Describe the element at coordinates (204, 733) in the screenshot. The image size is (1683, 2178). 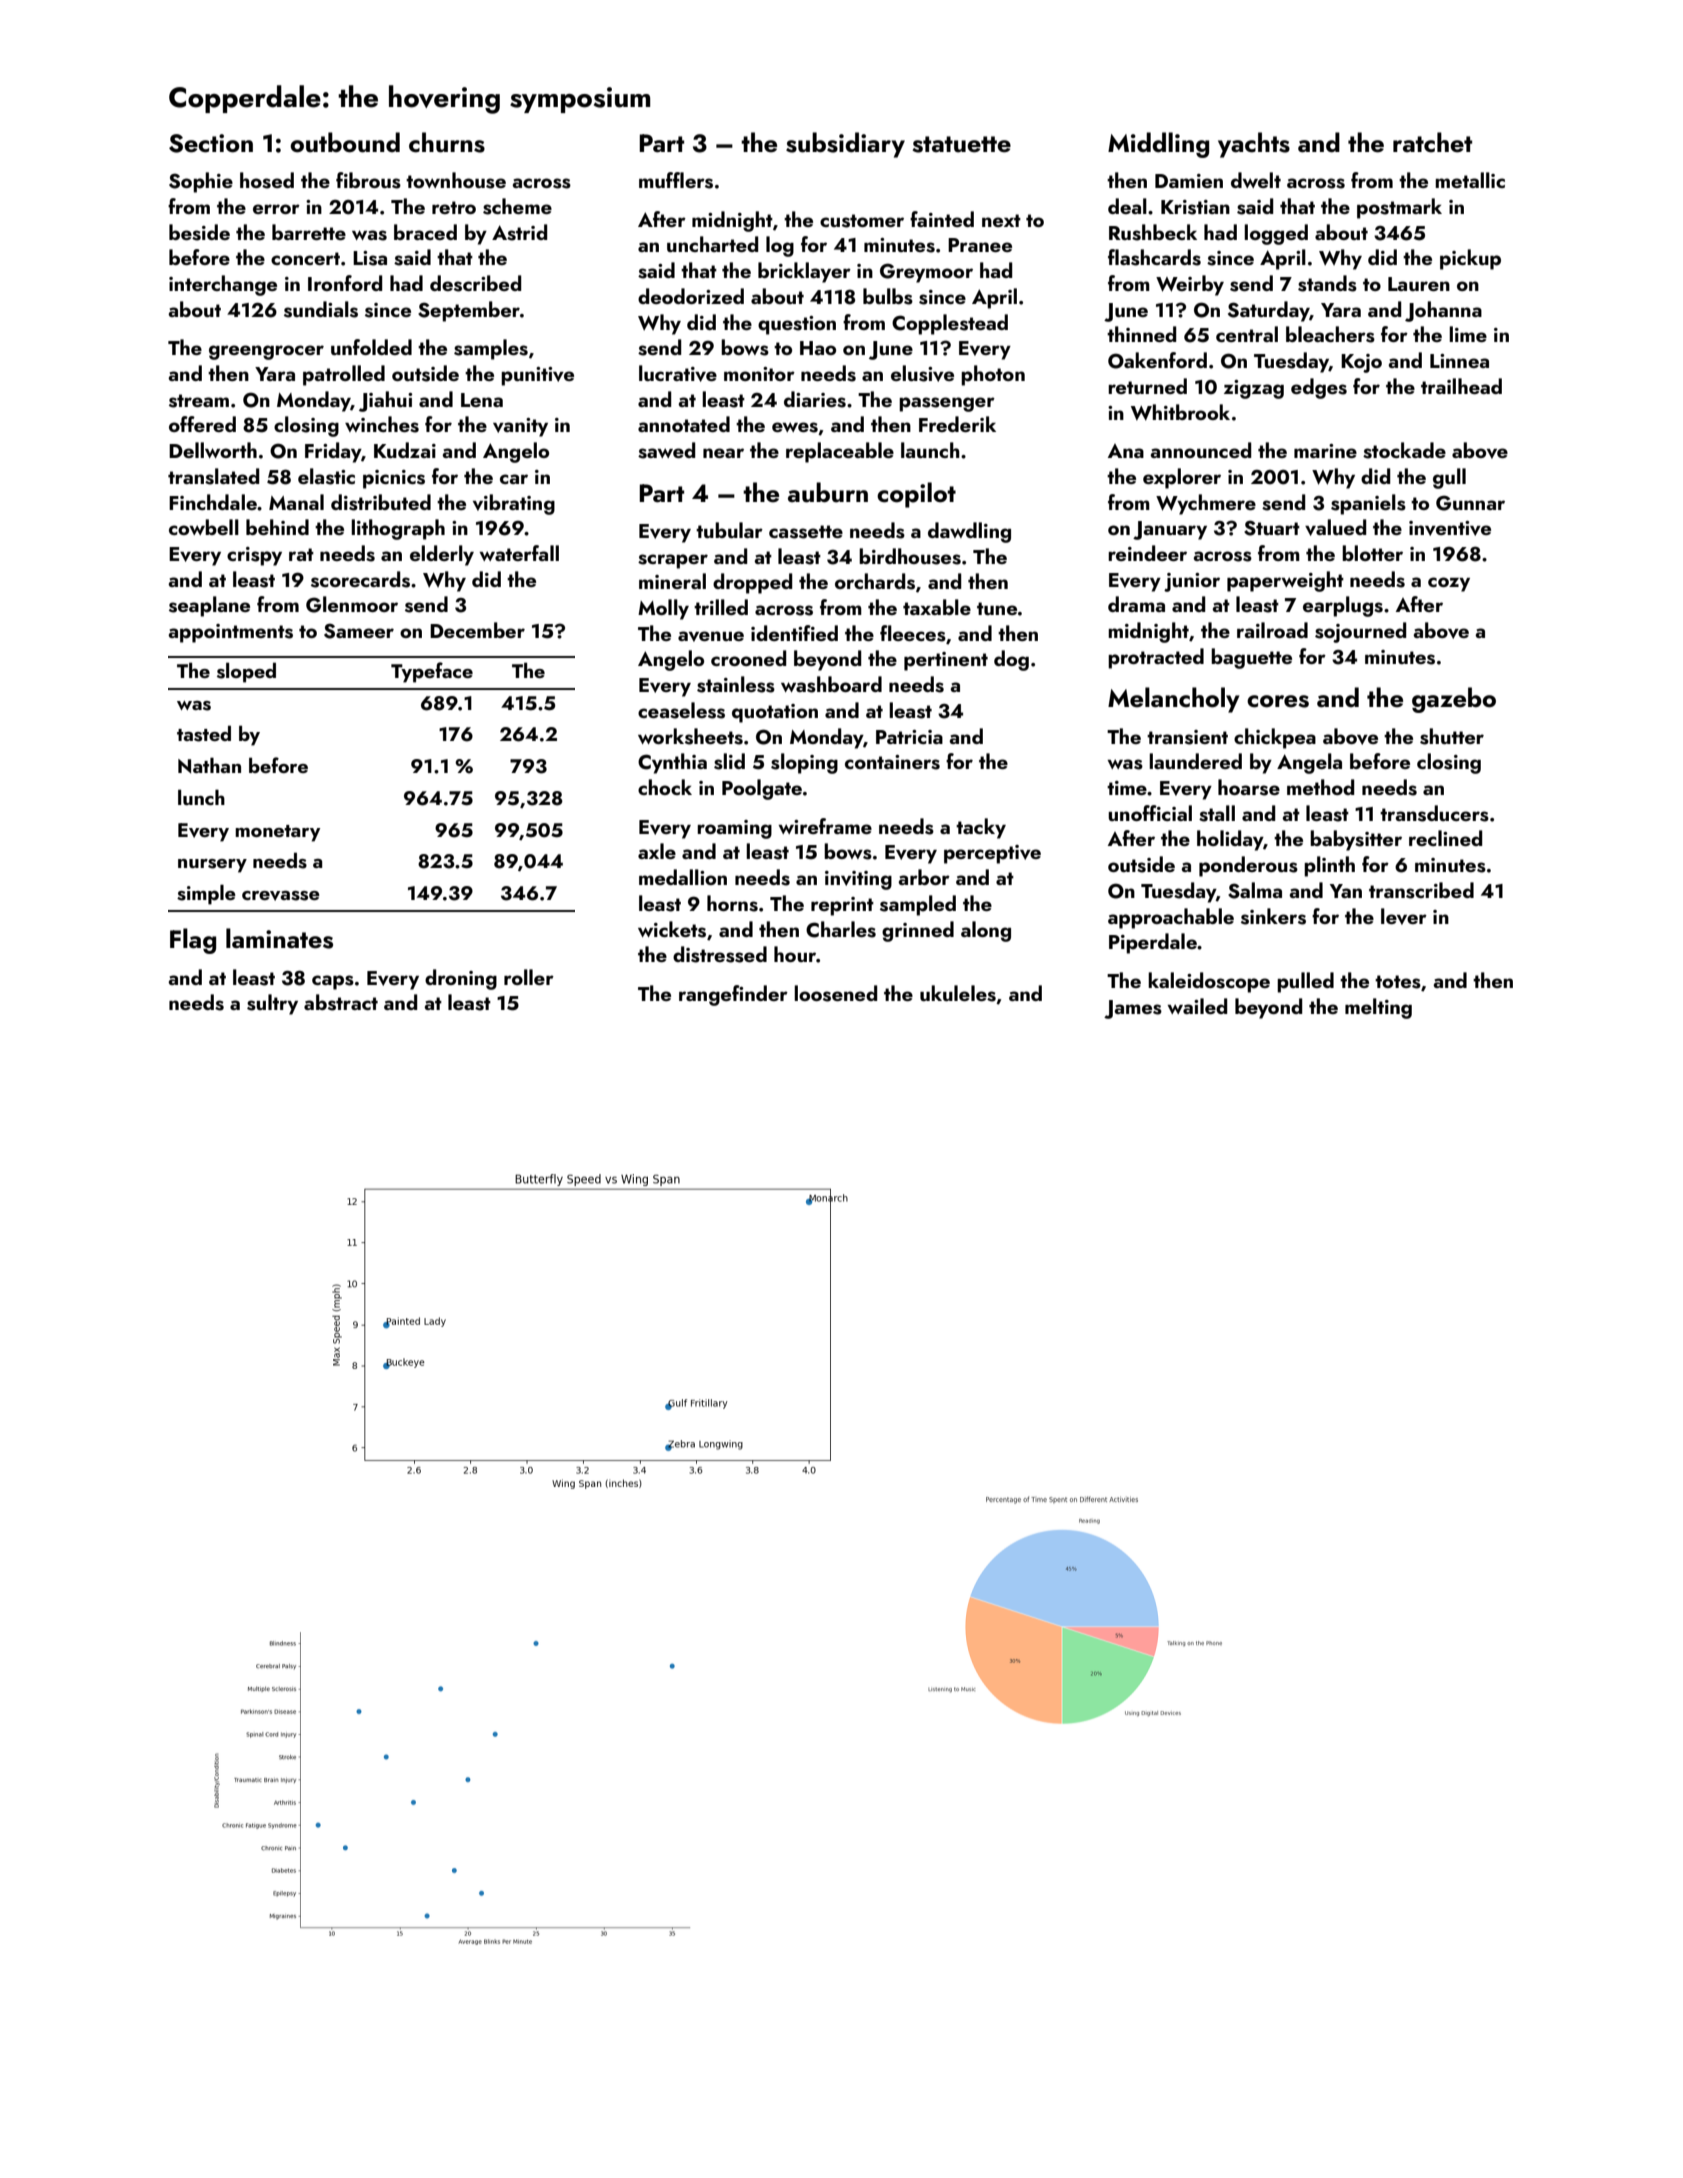
I see `tasted` at that location.
